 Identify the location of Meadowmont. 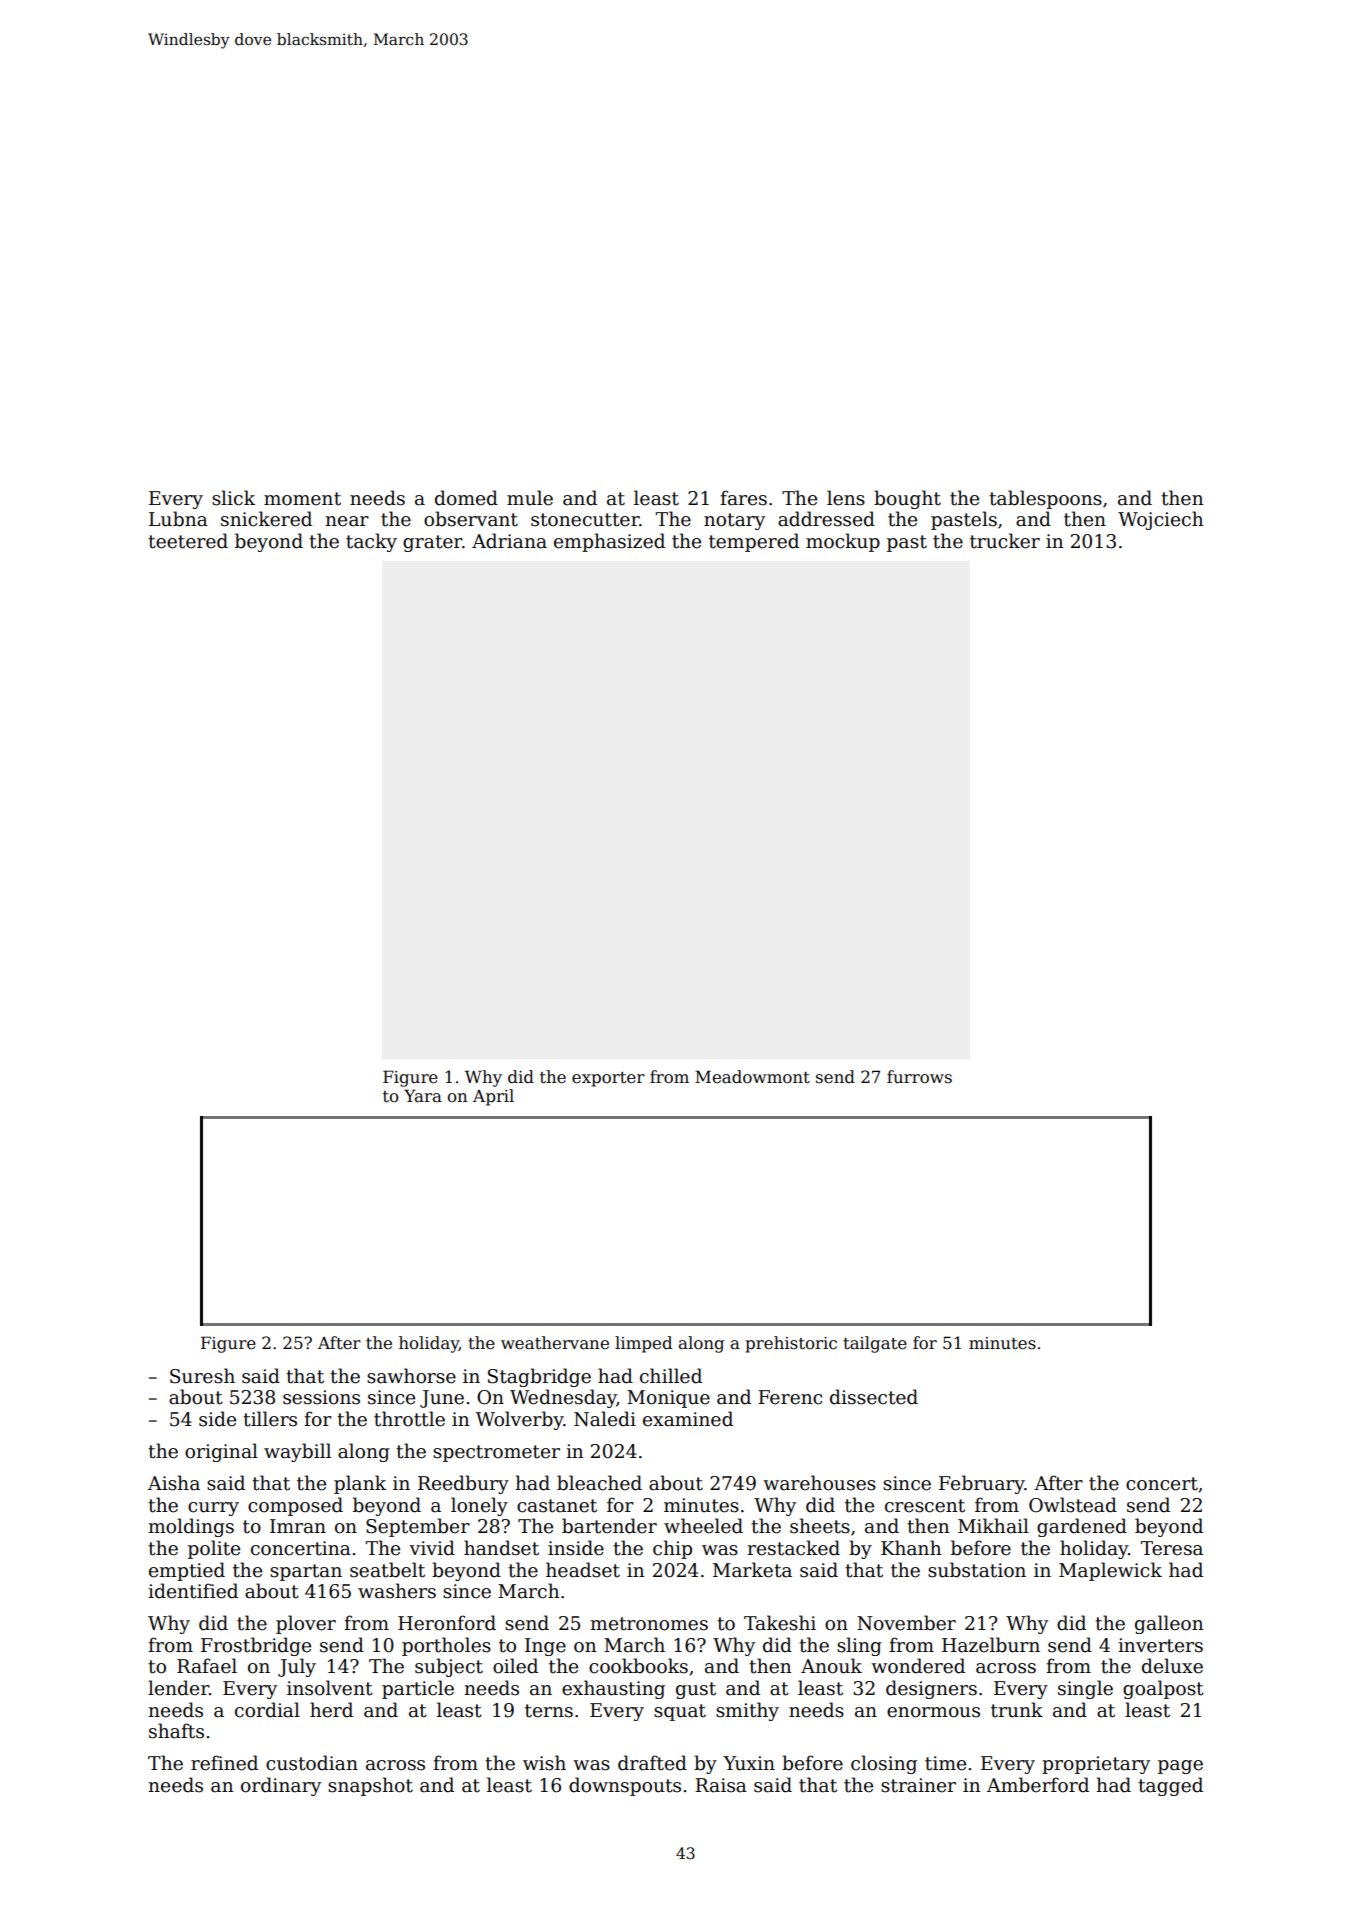
(752, 1077).
